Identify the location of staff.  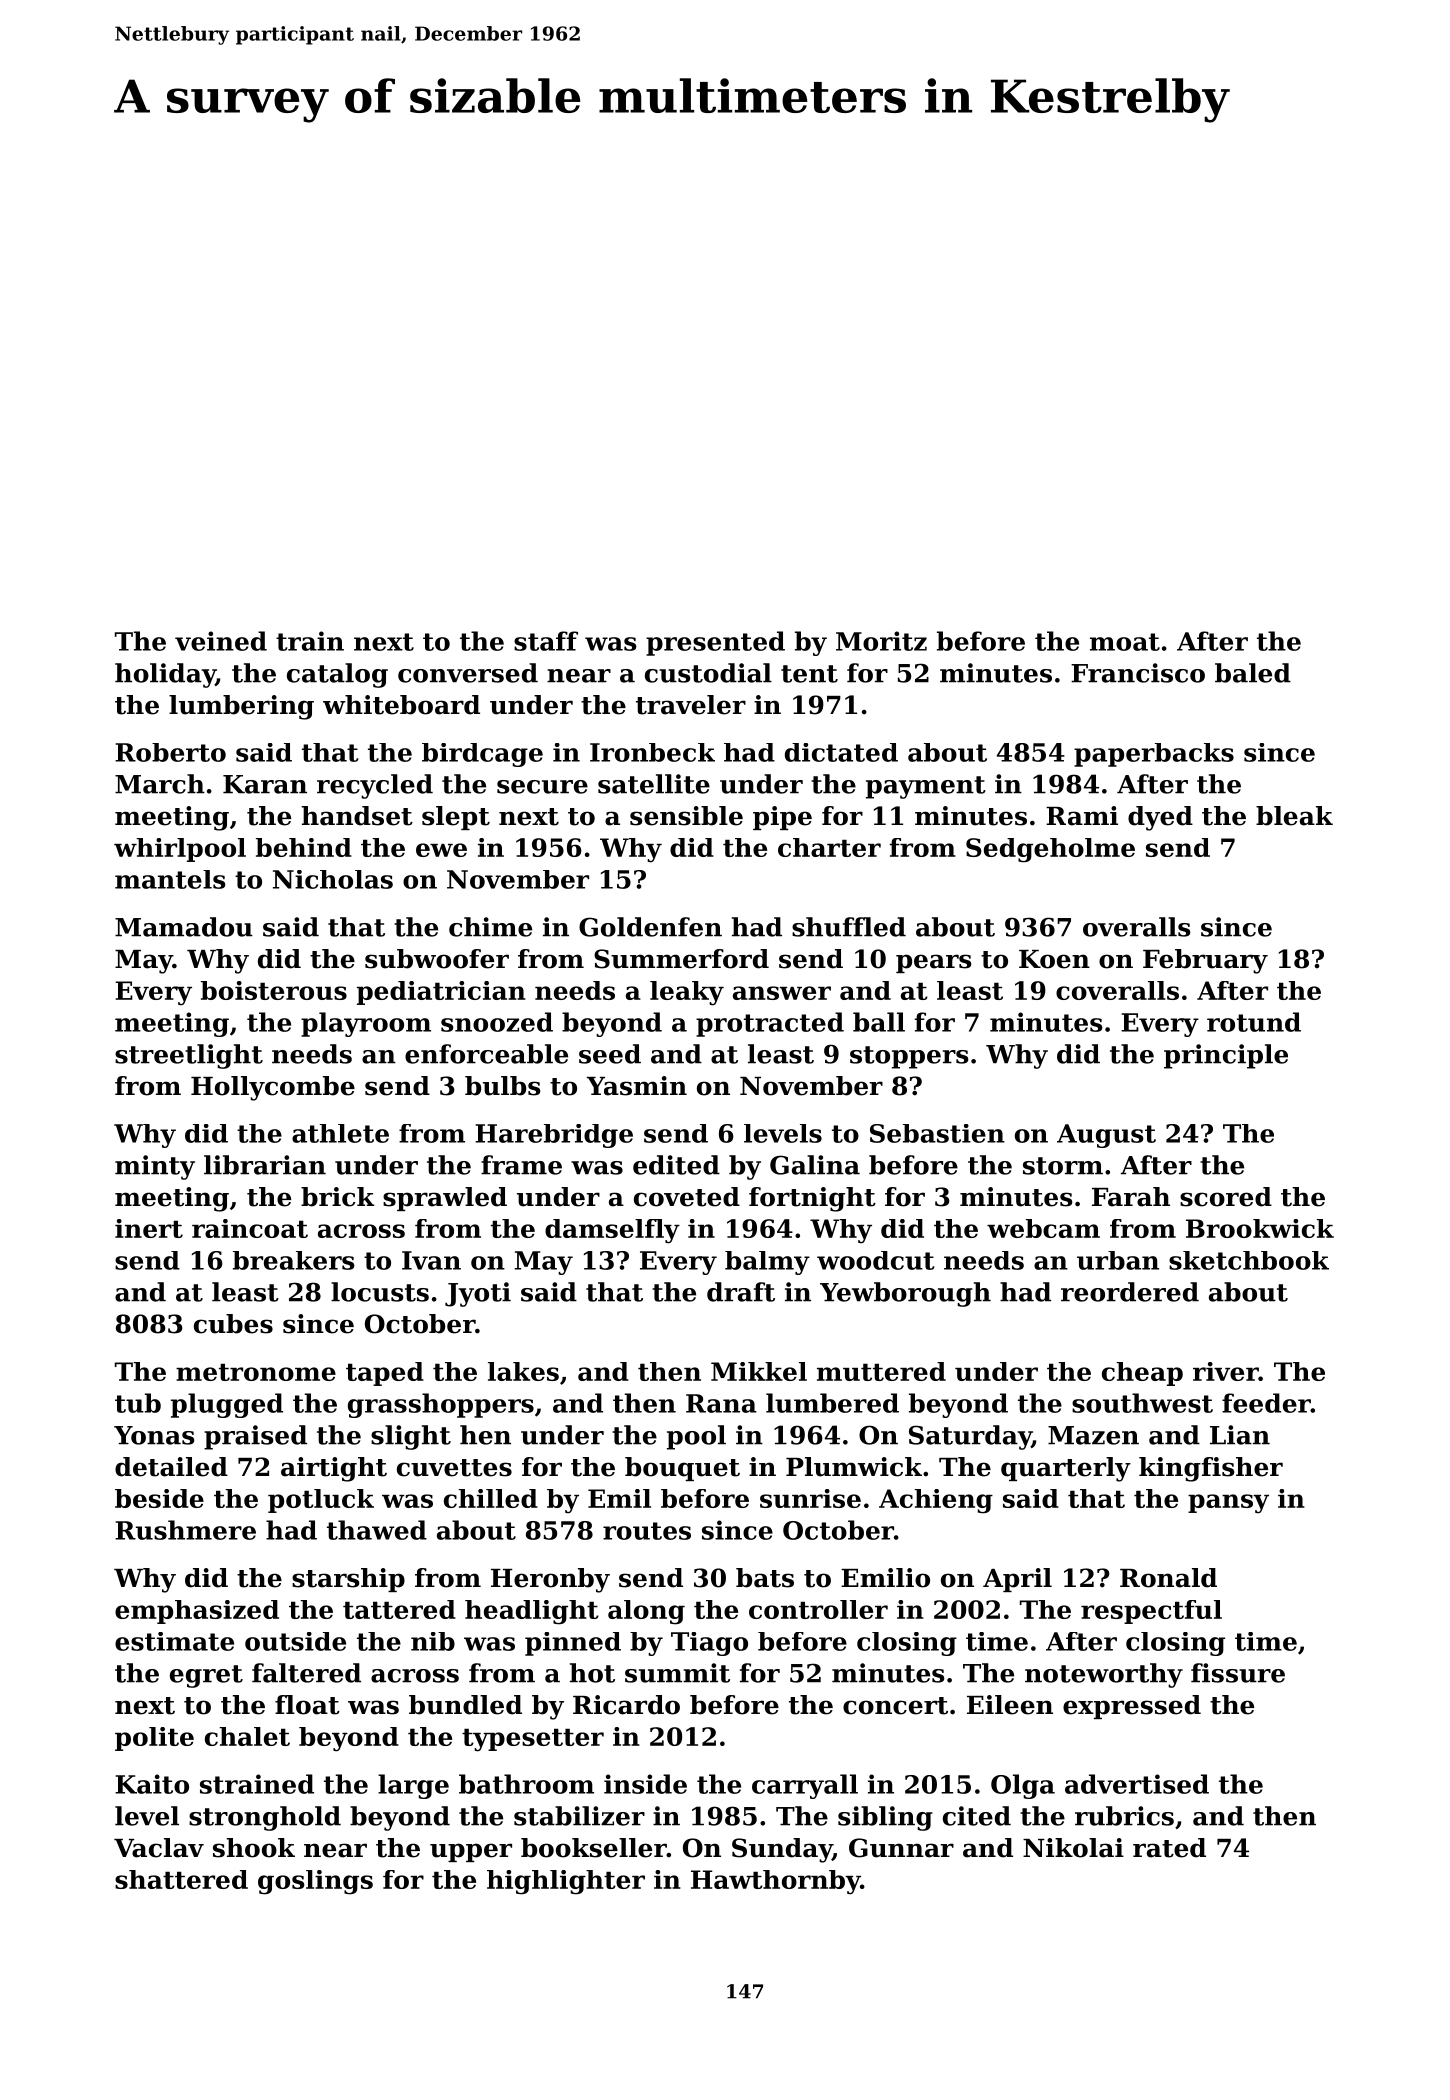
(546, 641).
